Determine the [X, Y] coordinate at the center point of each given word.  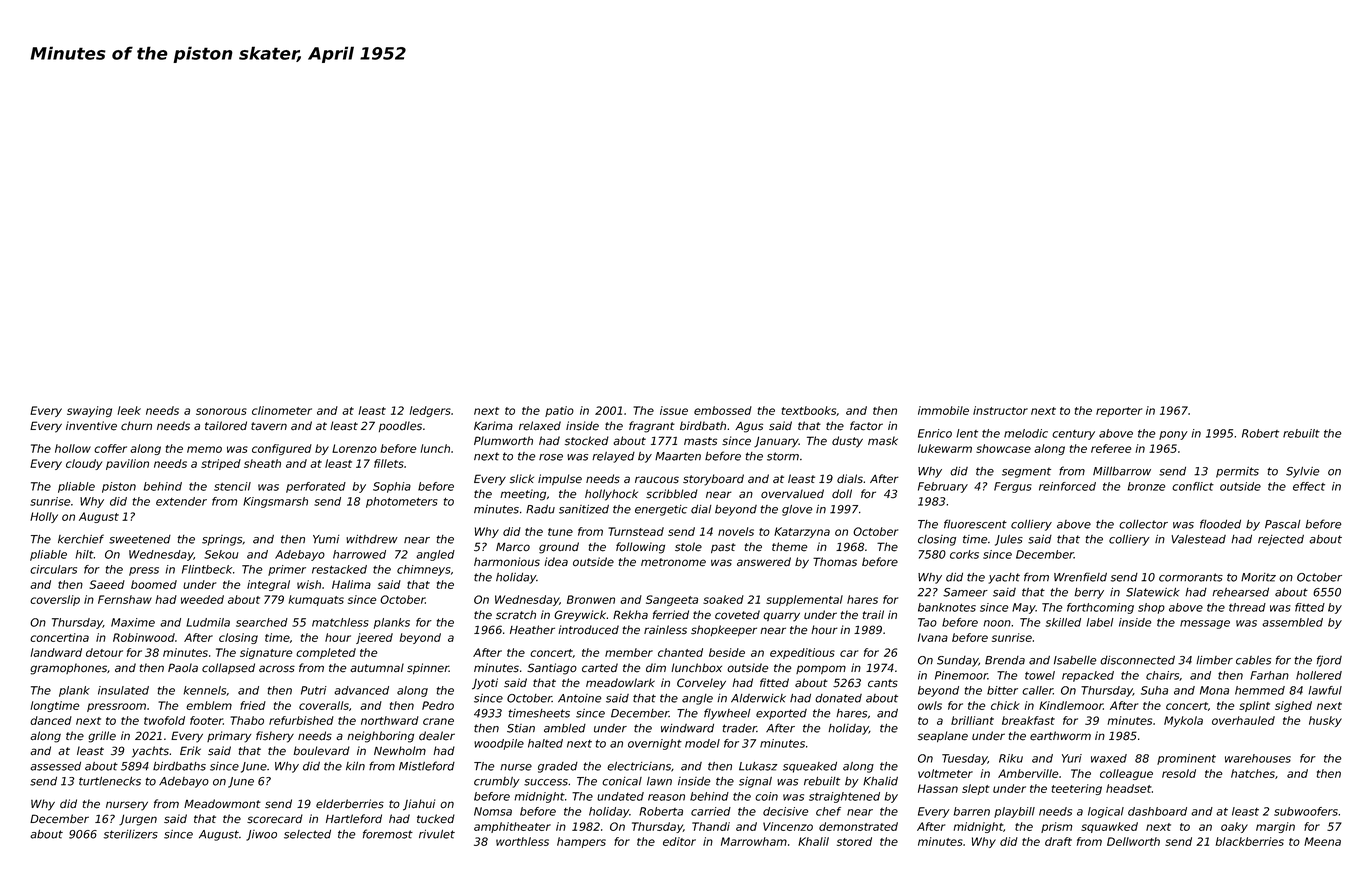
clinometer [282, 410]
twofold [164, 720]
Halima [351, 584]
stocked [587, 441]
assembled [1292, 622]
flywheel [727, 714]
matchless [340, 622]
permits [1237, 472]
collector [1143, 524]
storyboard [713, 480]
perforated [316, 487]
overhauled [1243, 720]
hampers [581, 842]
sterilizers [131, 834]
